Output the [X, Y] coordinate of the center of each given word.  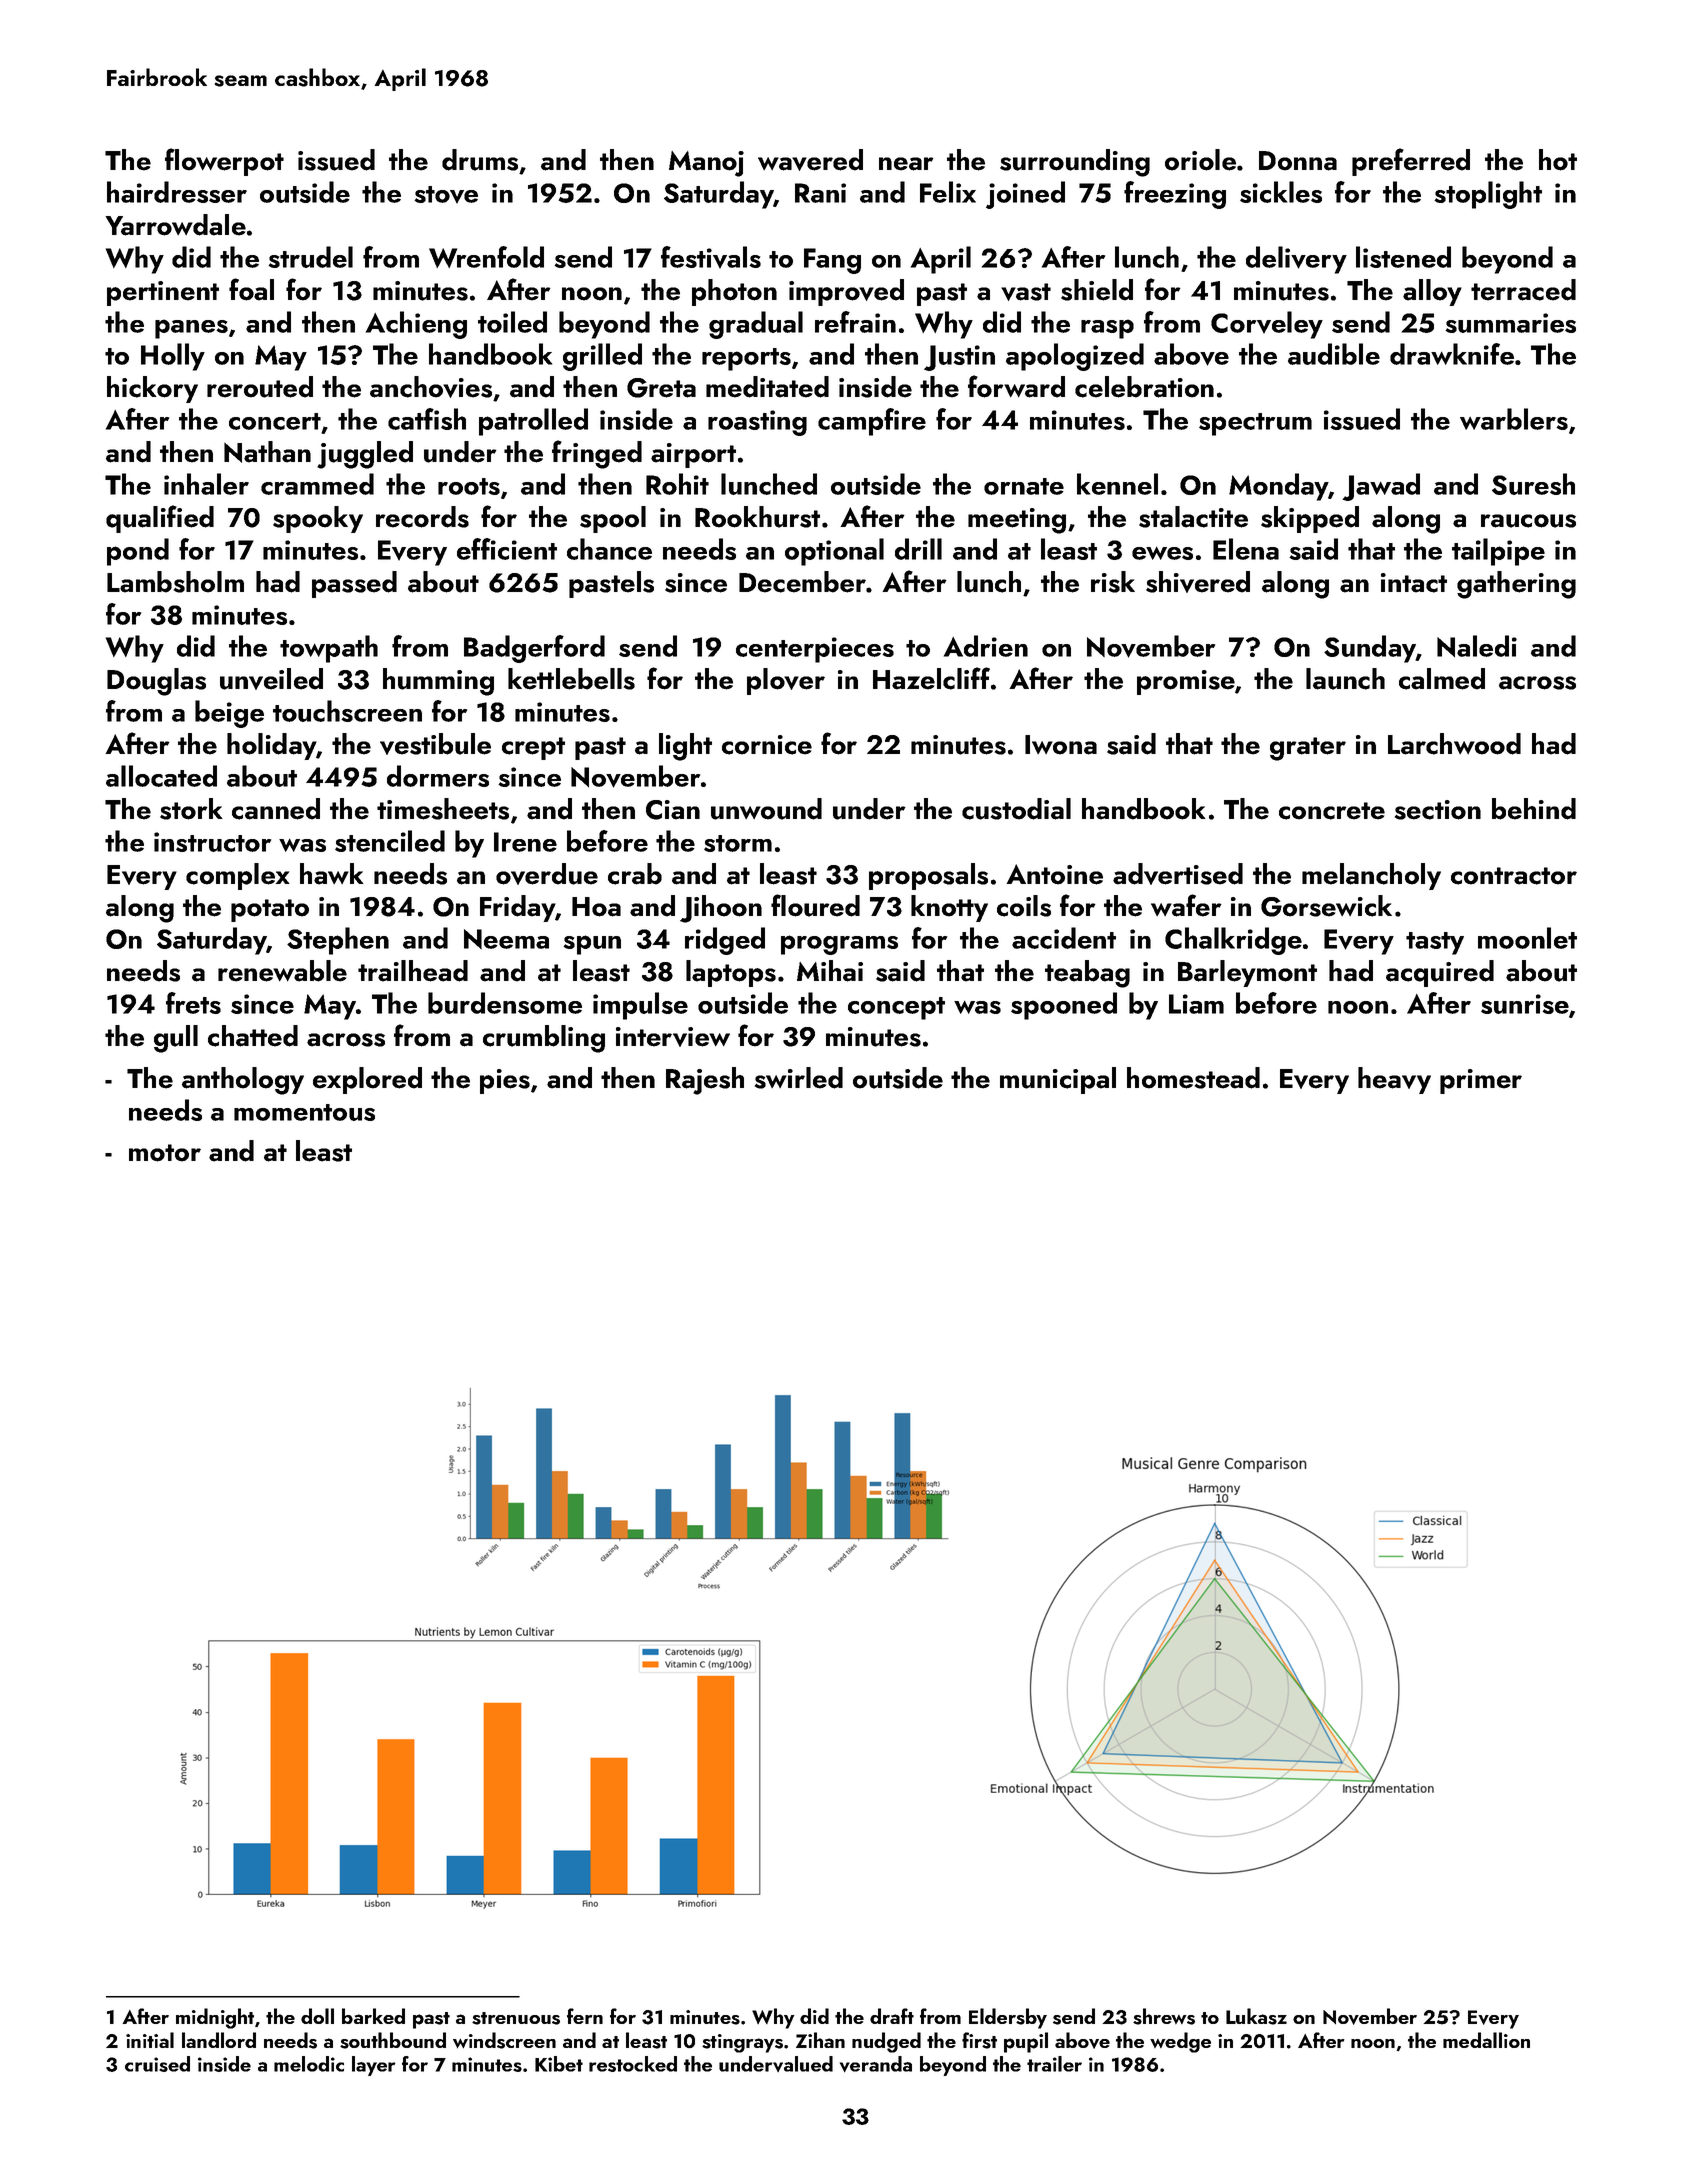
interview [673, 1037]
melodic [309, 2064]
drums [480, 160]
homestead [1193, 1078]
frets [193, 1003]
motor [165, 1153]
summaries [1510, 323]
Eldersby [1008, 2018]
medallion [1486, 2040]
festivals [711, 257]
